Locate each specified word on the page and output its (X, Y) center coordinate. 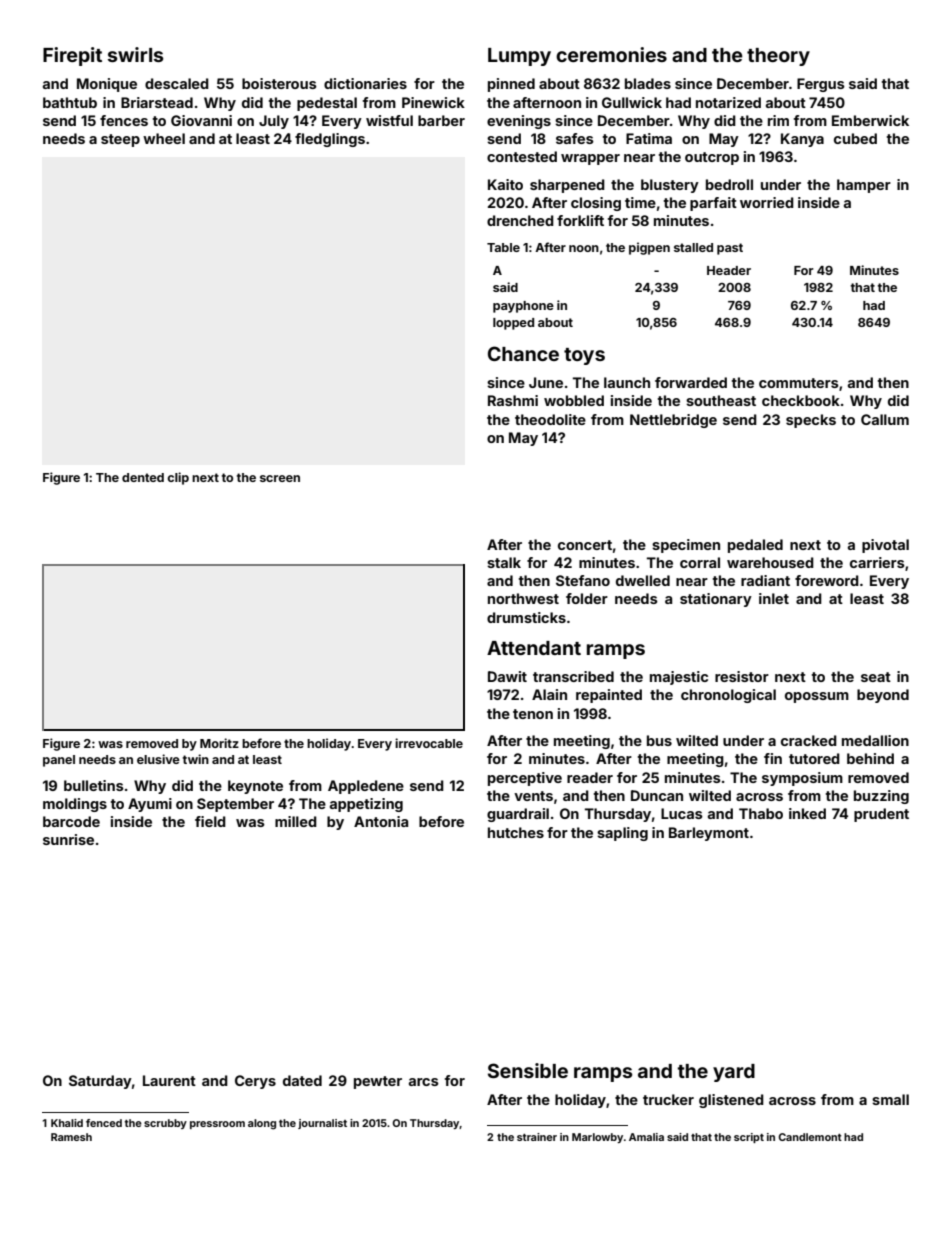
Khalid (67, 1123)
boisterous (279, 83)
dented (143, 477)
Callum (885, 419)
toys (584, 356)
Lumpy (519, 57)
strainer (537, 1137)
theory (778, 57)
